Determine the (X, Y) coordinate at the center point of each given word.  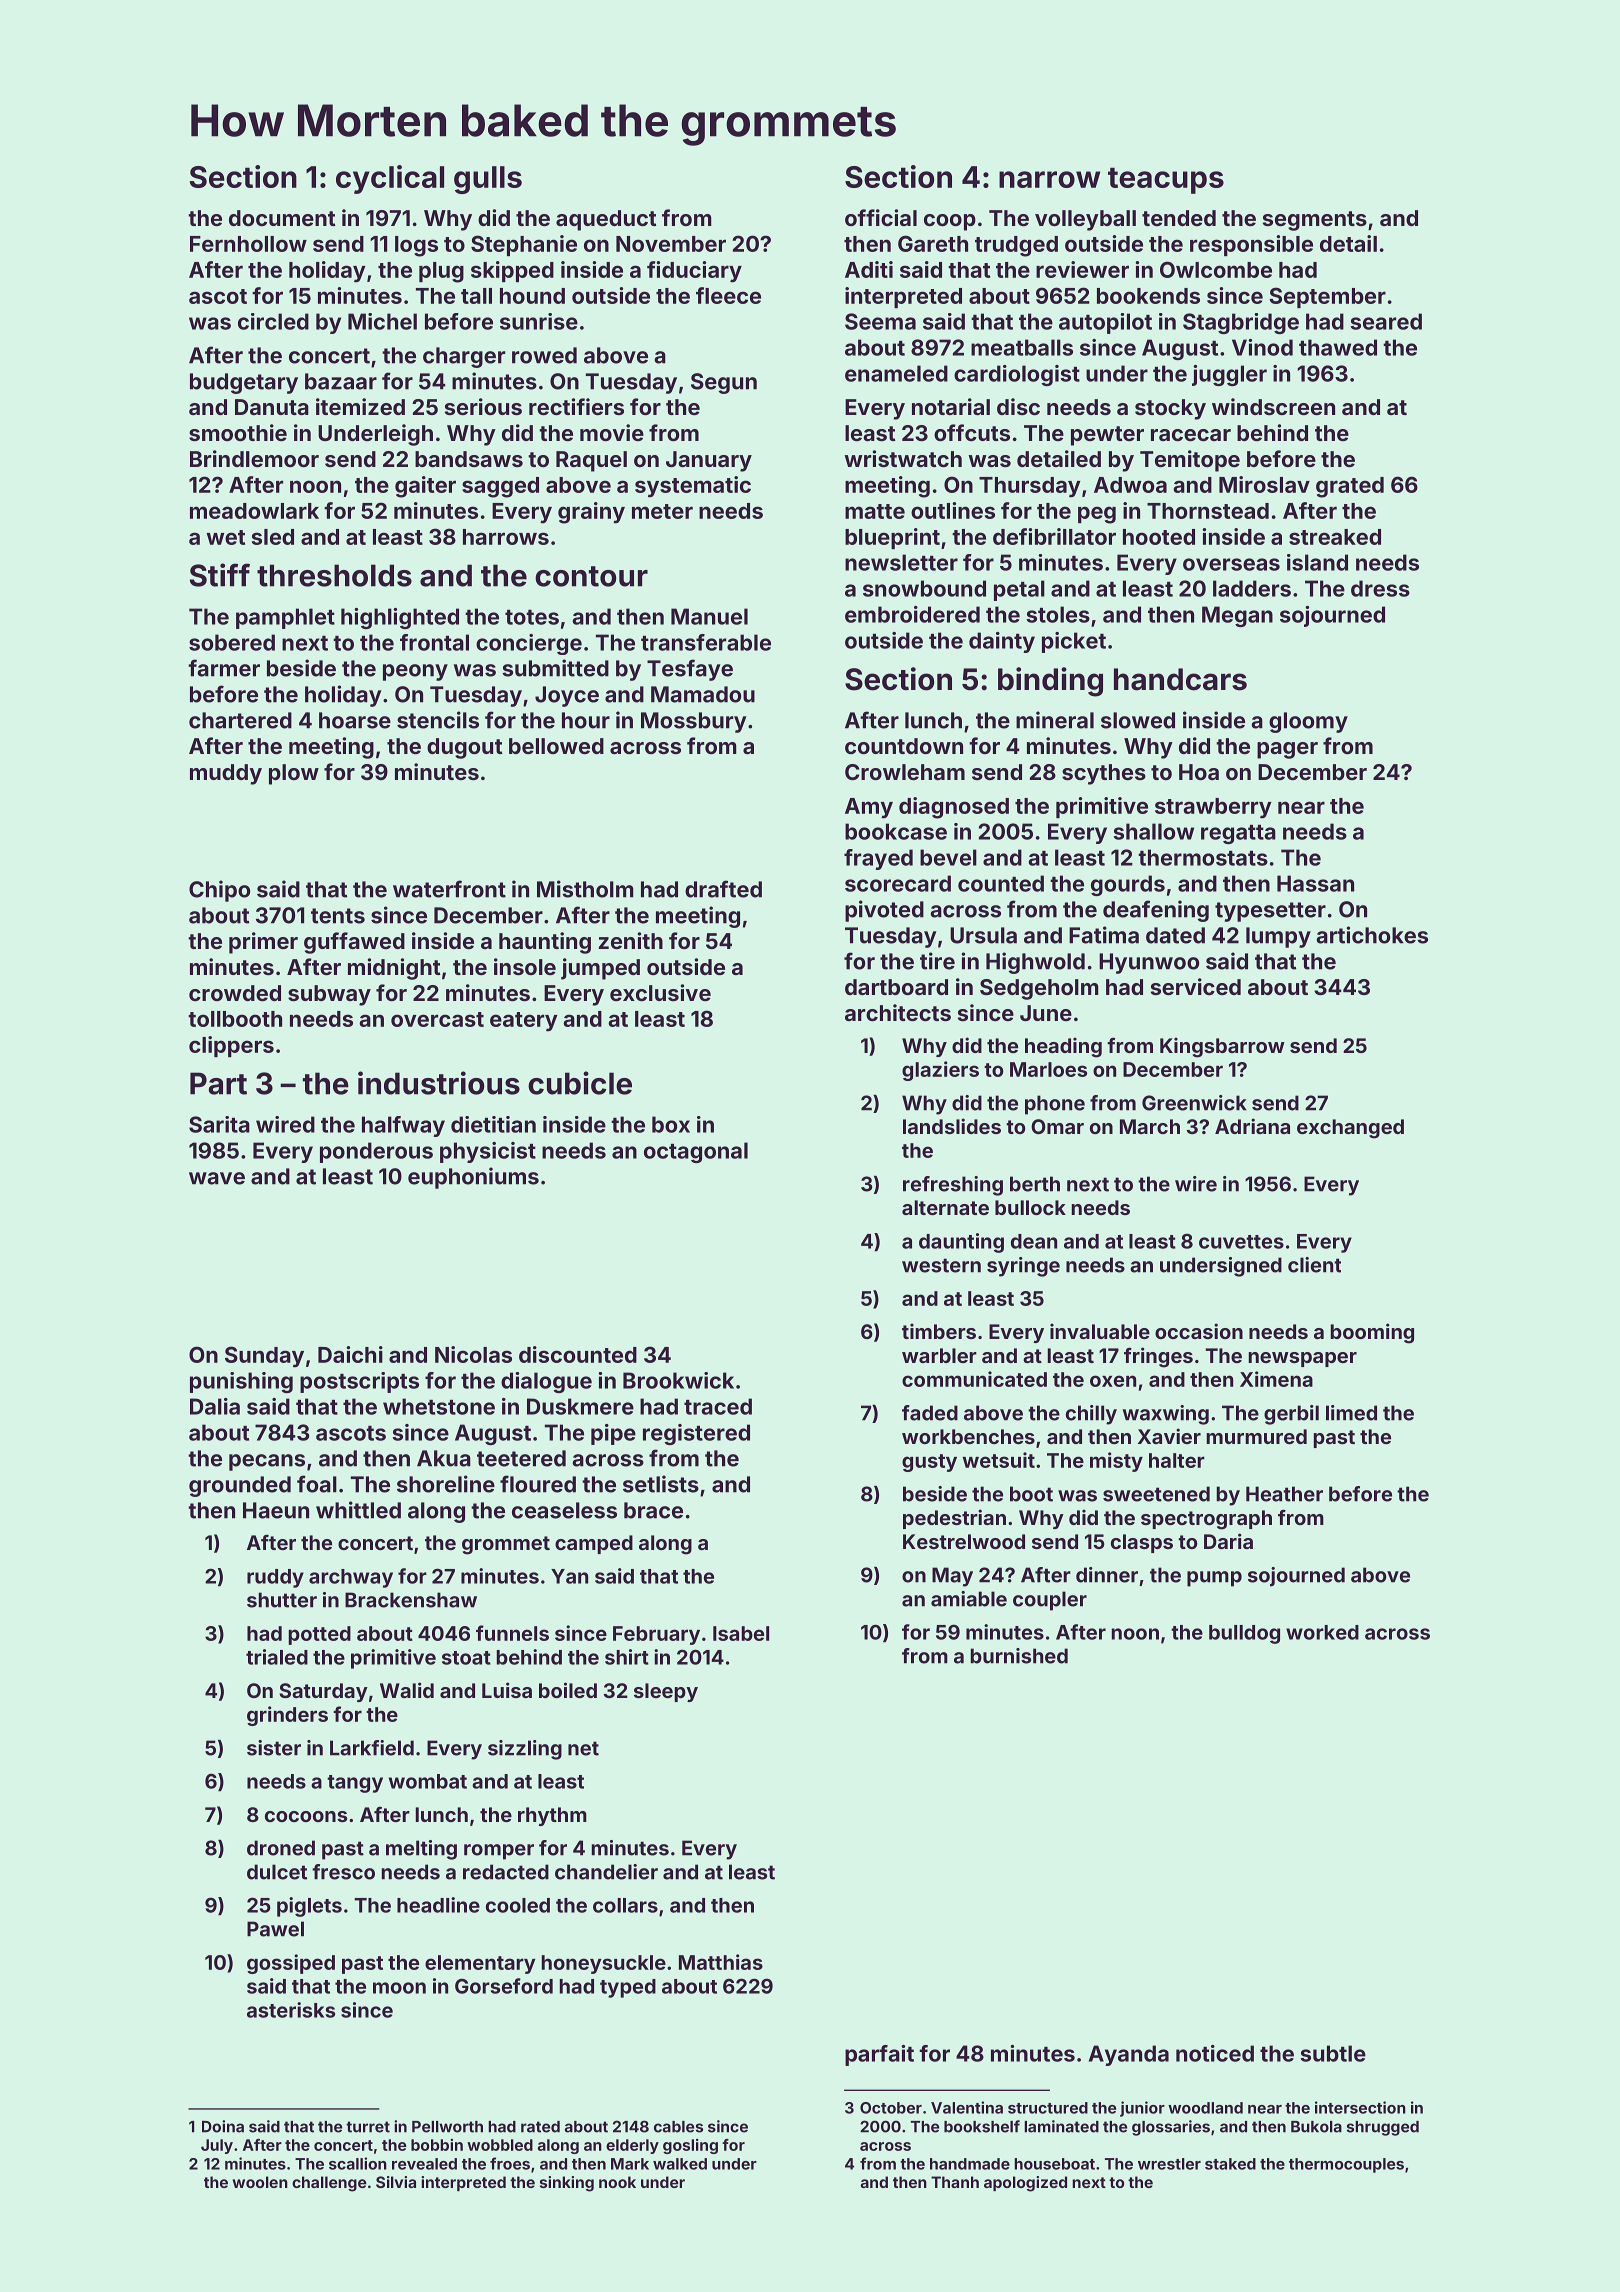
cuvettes (1241, 1242)
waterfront (449, 889)
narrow (1049, 179)
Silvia (396, 2182)
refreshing (953, 1186)
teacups (1166, 180)
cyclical (390, 179)
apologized (1025, 2184)
